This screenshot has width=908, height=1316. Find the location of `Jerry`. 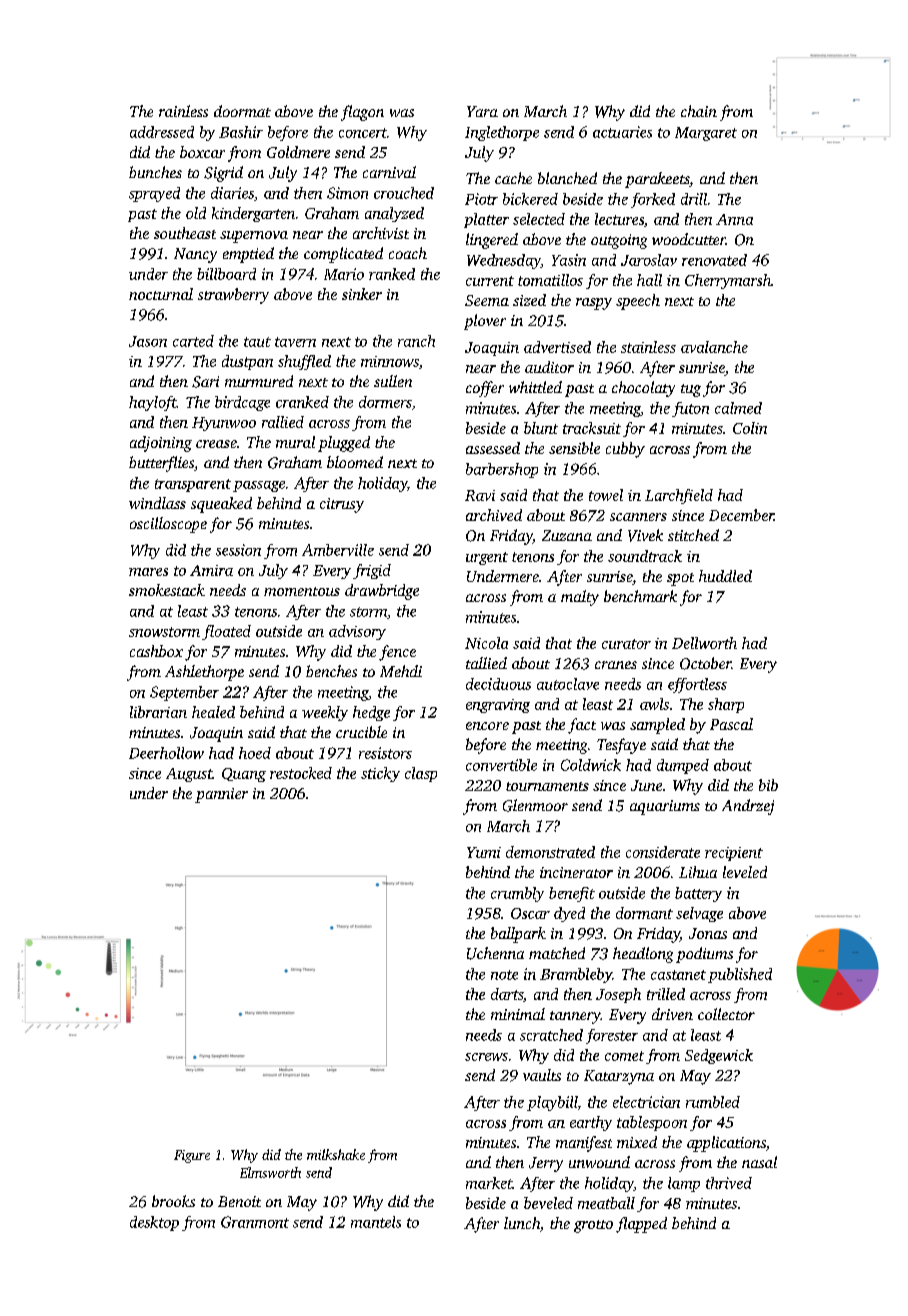

Jerry is located at coordinates (546, 1164).
